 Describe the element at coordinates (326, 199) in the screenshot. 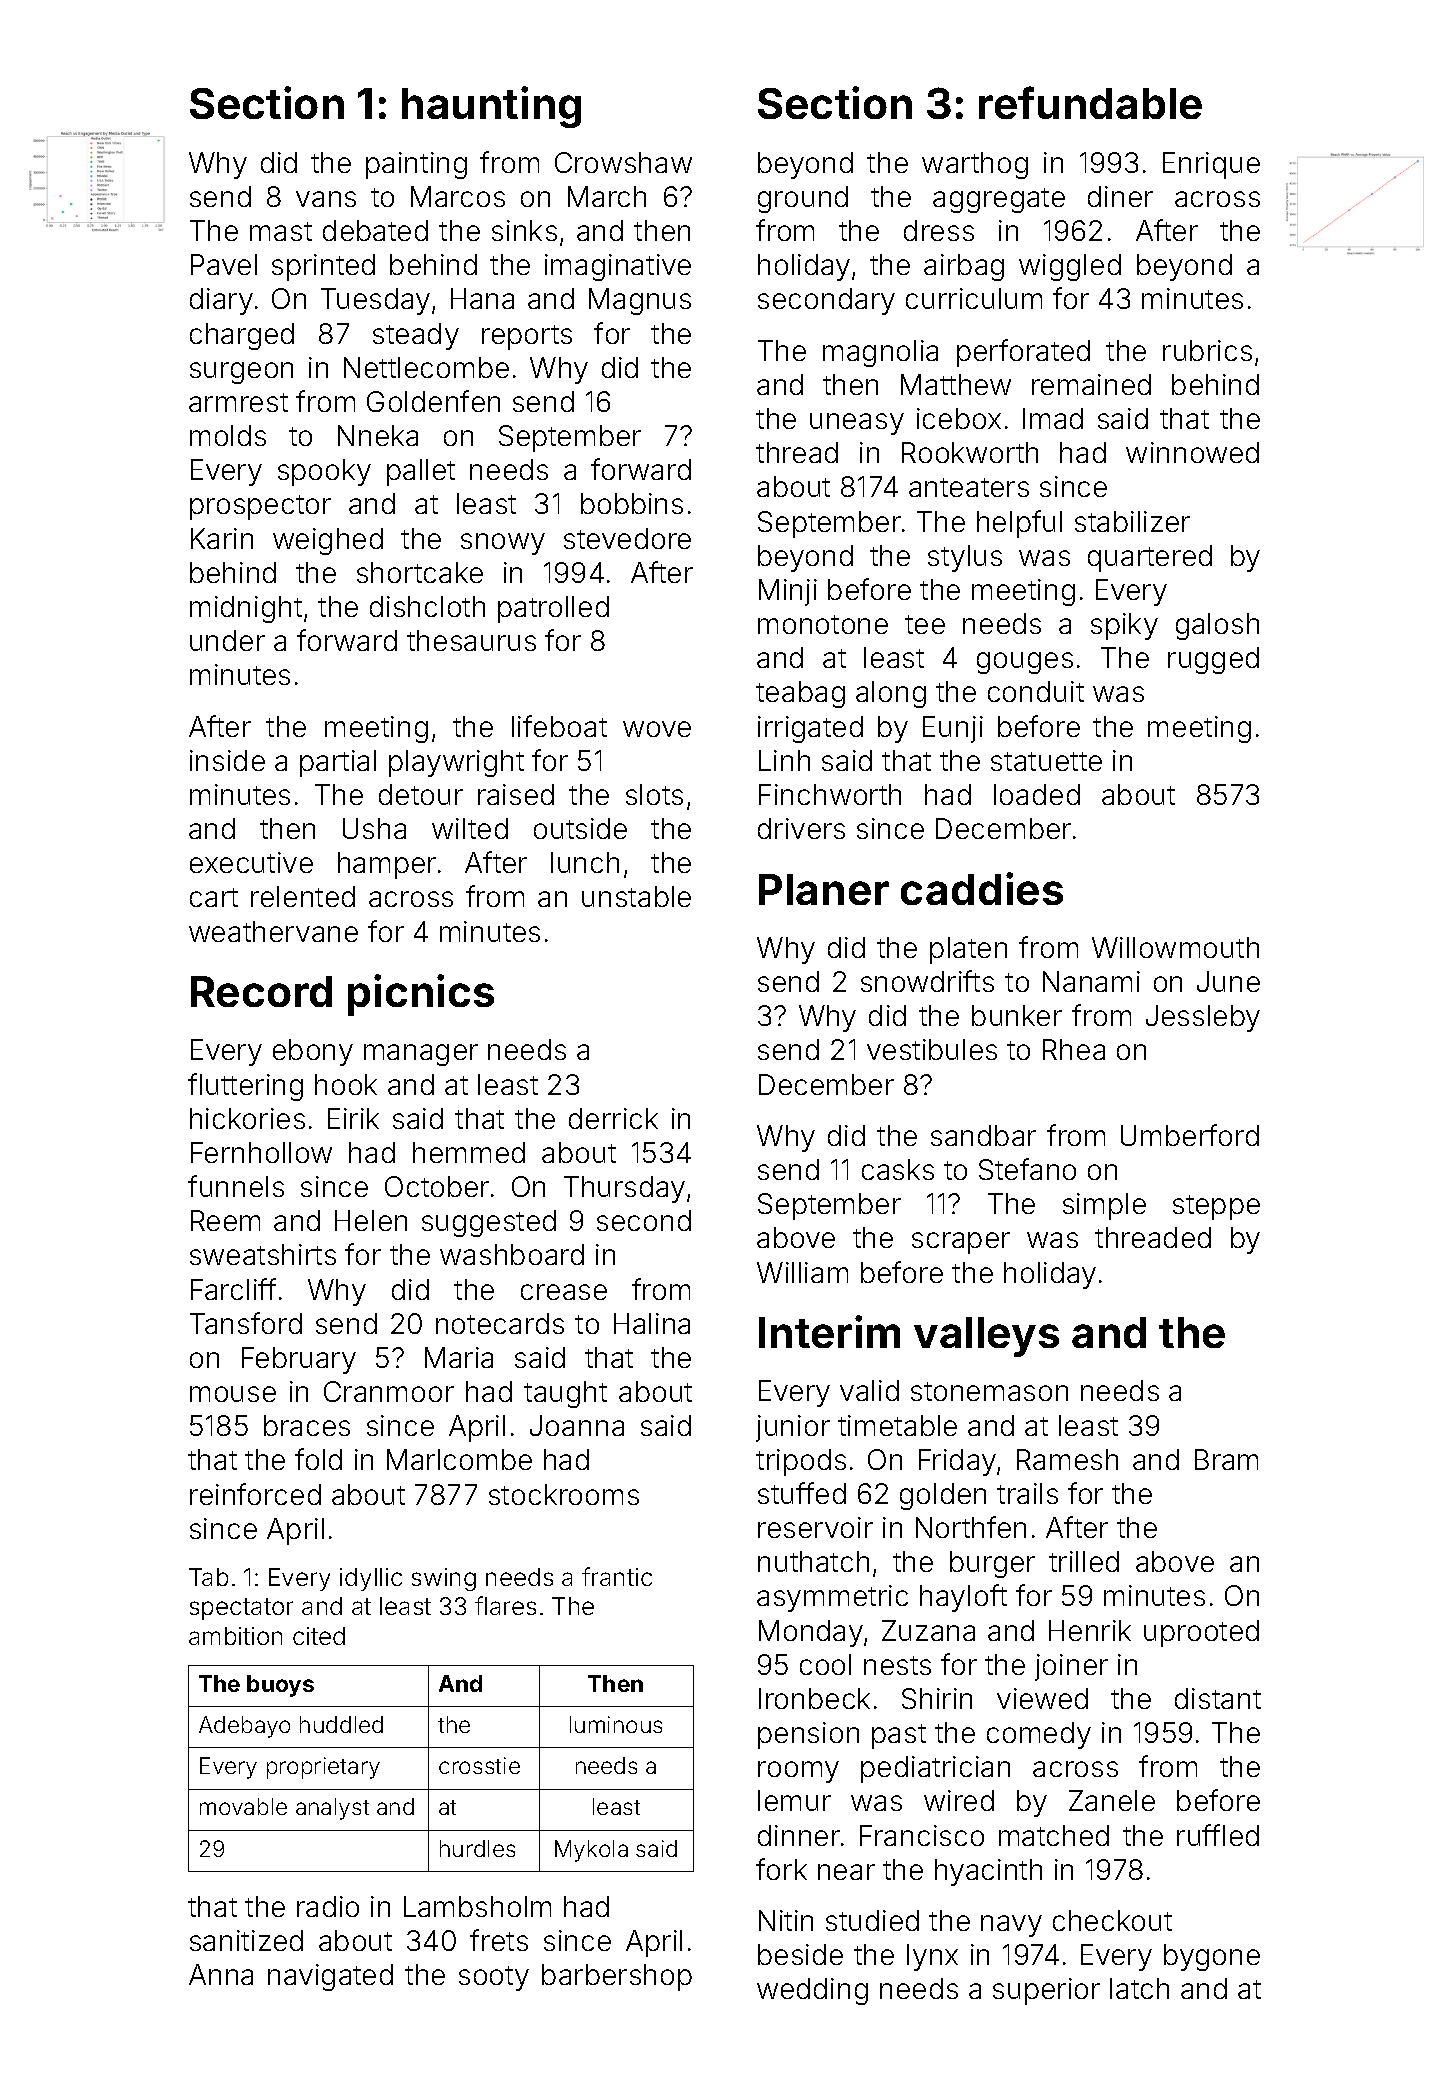

I see `vans` at that location.
